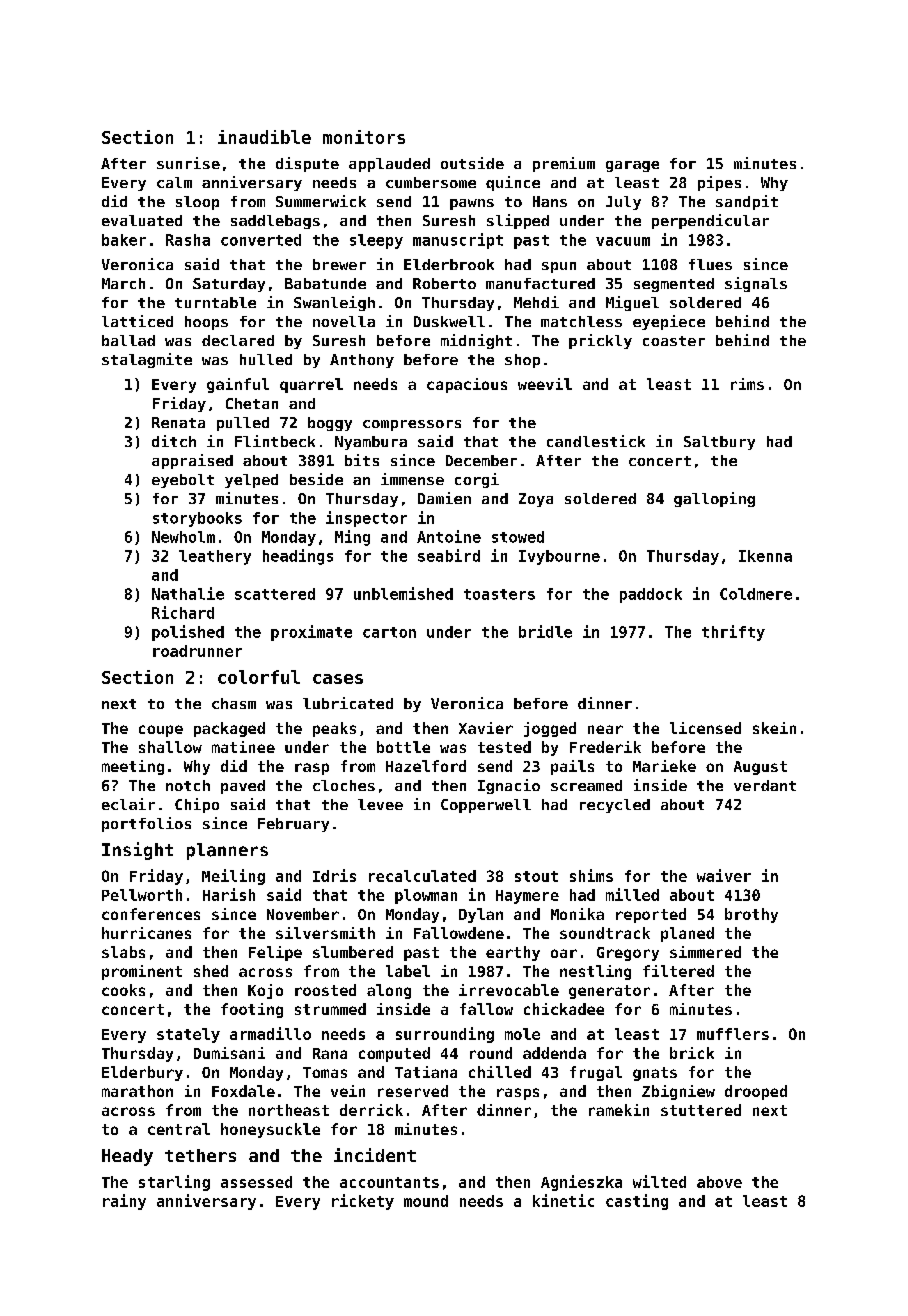 This screenshot has height=1316, width=908. What do you see at coordinates (142, 972) in the screenshot?
I see `prominent` at bounding box center [142, 972].
